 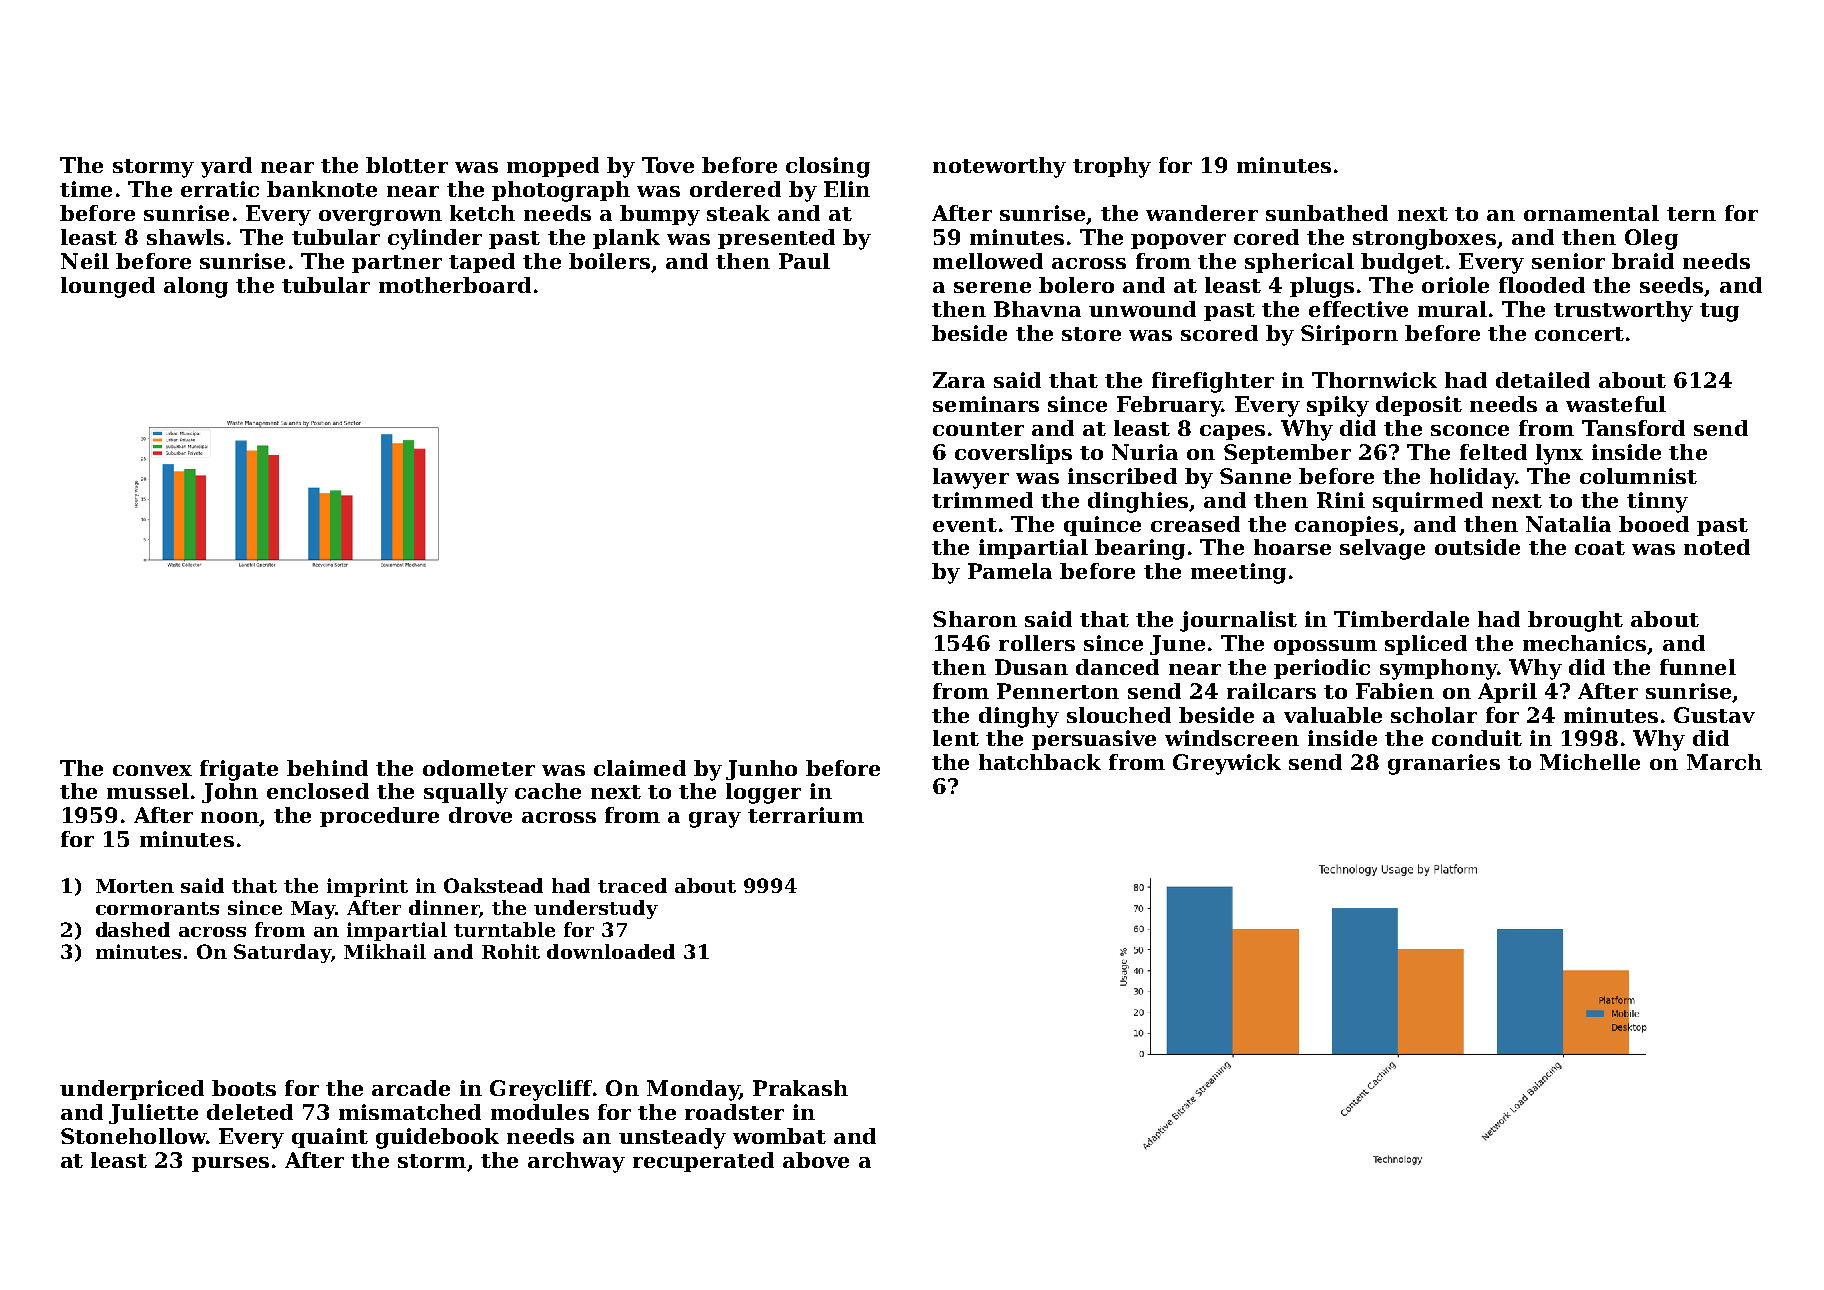 What do you see at coordinates (196, 287) in the document?
I see `along` at bounding box center [196, 287].
